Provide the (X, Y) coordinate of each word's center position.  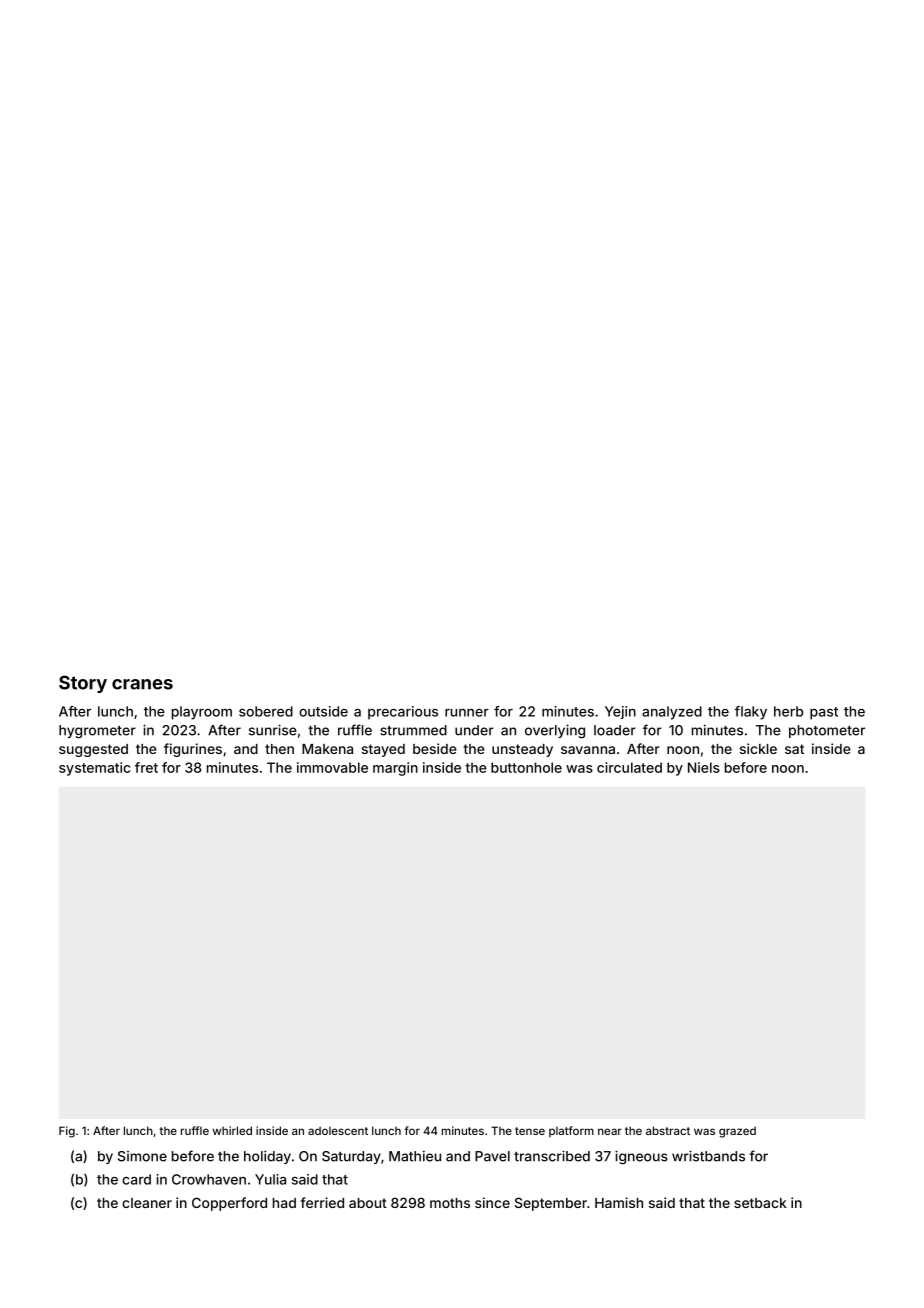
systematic (94, 769)
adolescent (338, 1130)
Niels (704, 767)
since (492, 1202)
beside (435, 748)
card (136, 1179)
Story (83, 684)
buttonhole (526, 767)
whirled (232, 1130)
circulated (629, 767)
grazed (737, 1132)
